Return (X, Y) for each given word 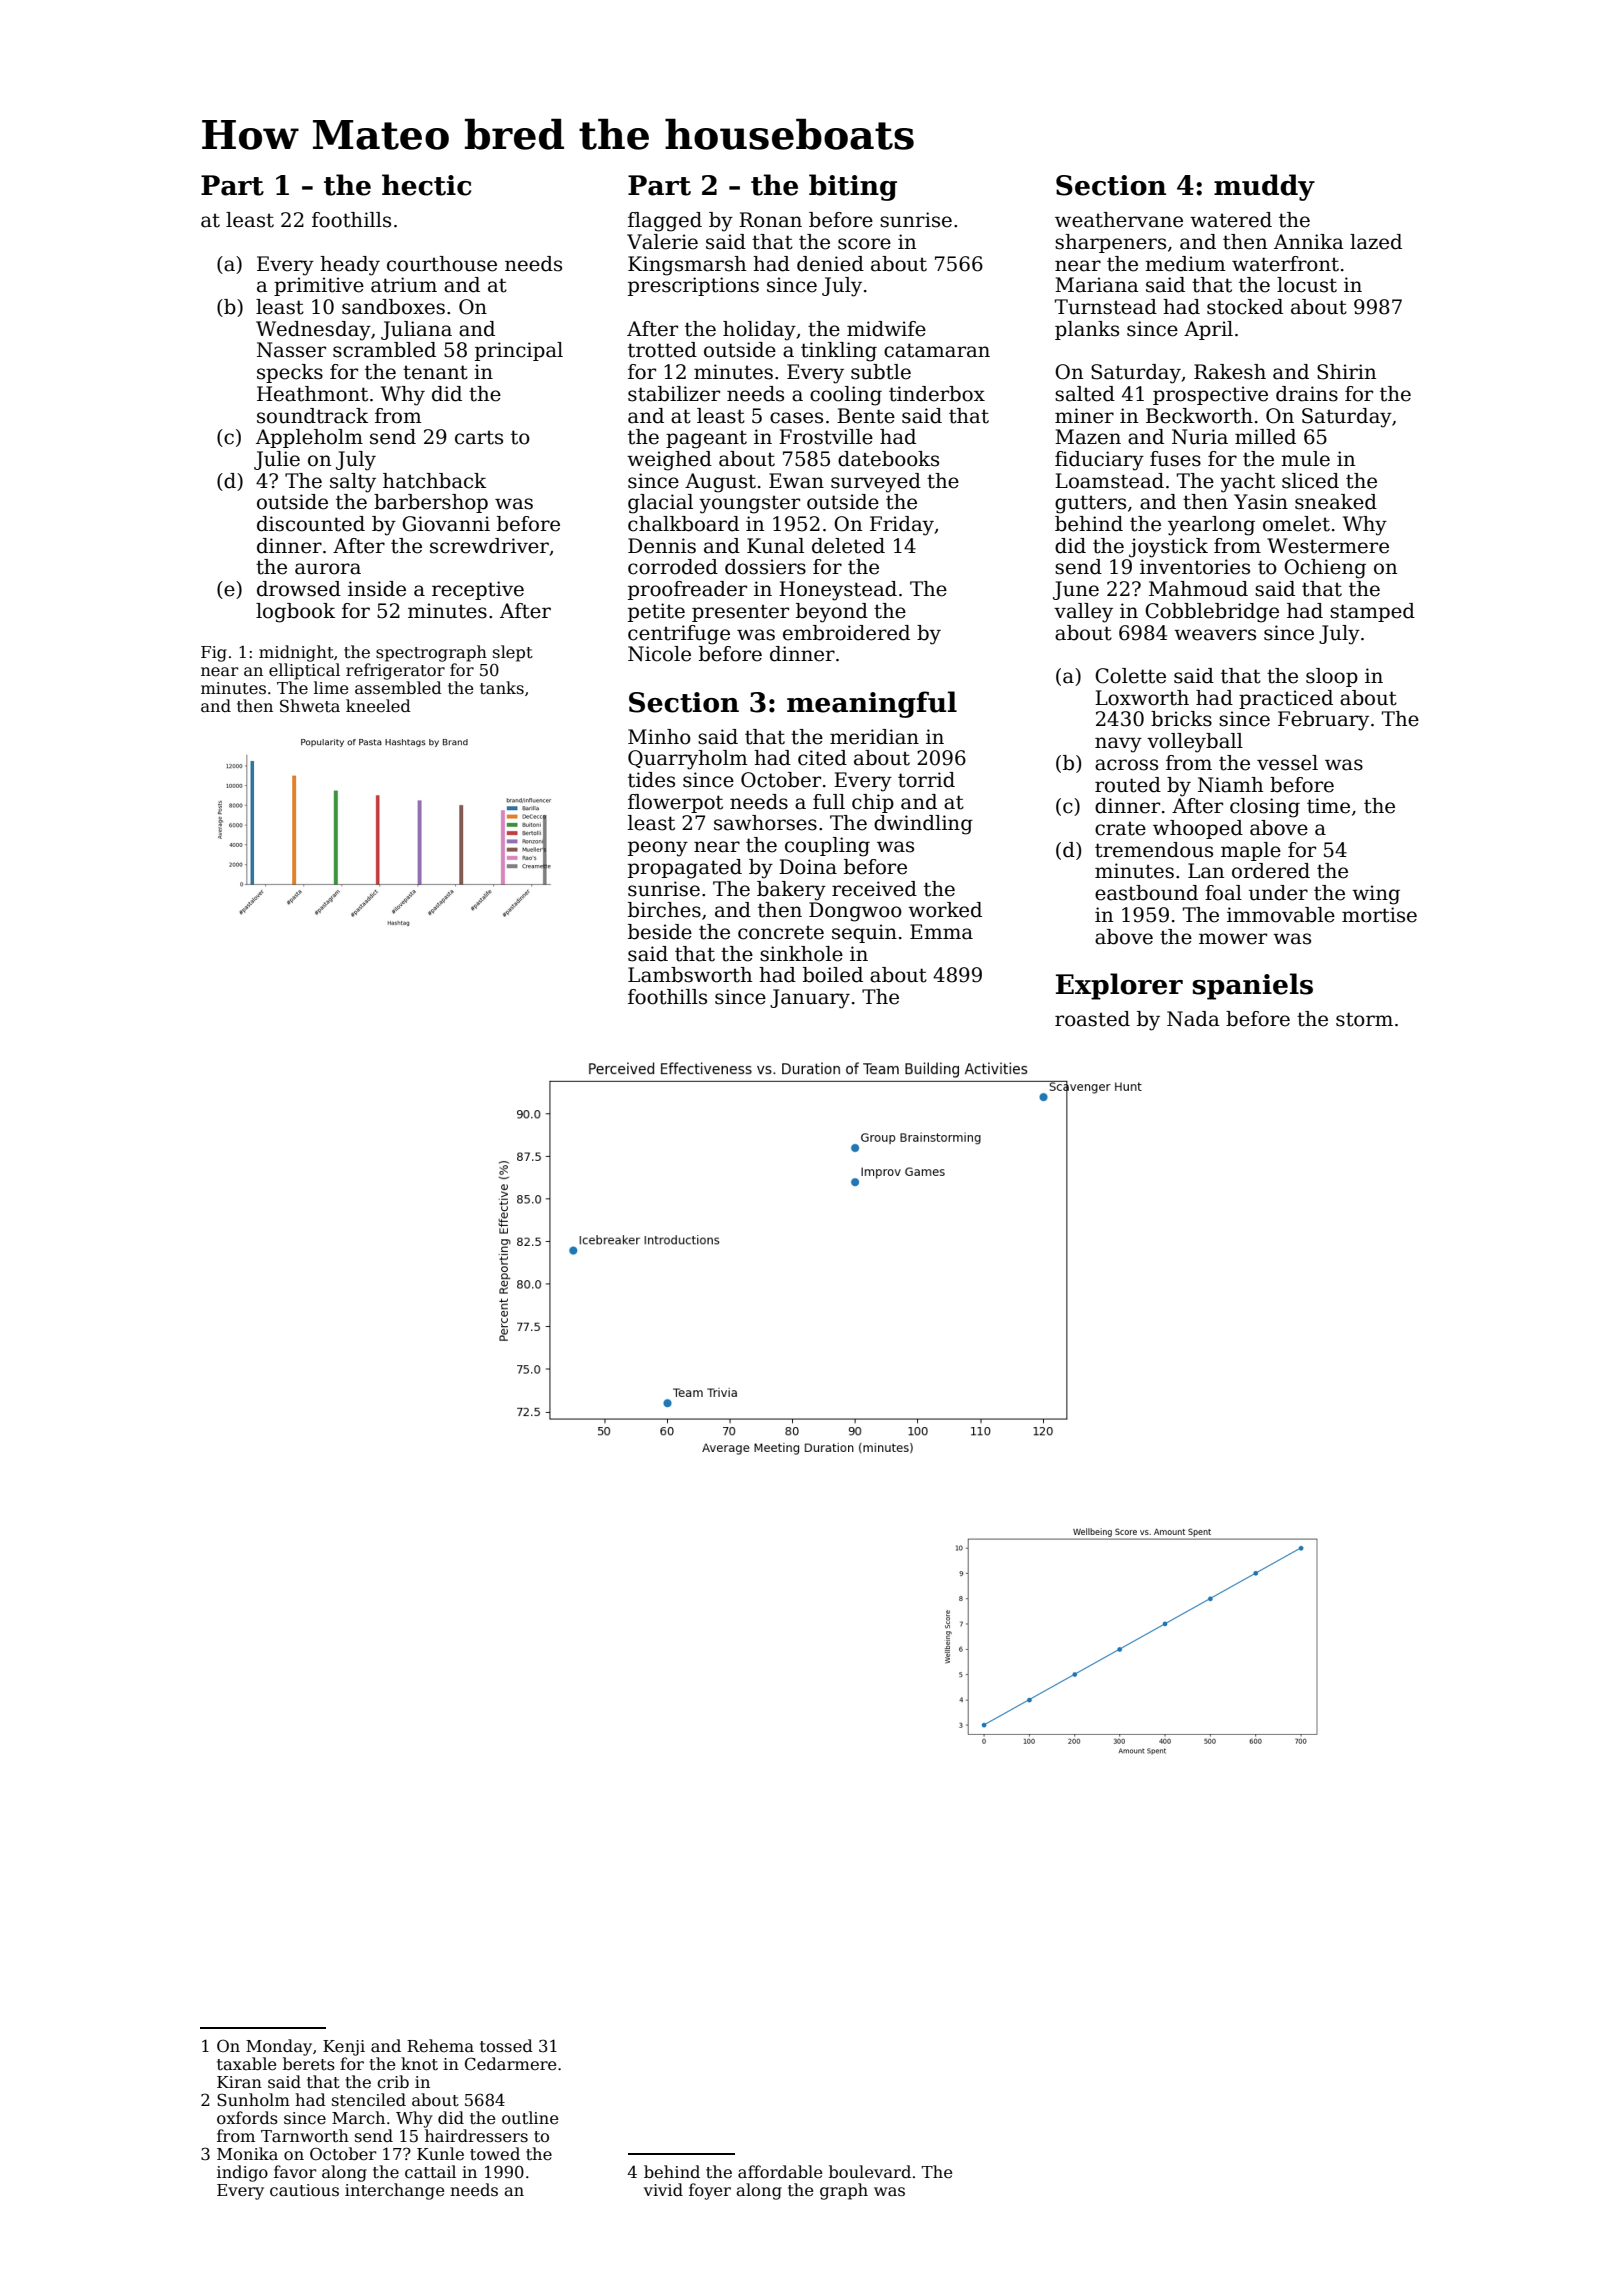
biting (853, 187)
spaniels (1252, 986)
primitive (319, 286)
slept (513, 653)
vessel (1287, 763)
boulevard (870, 2172)
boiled (833, 975)
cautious (304, 2190)
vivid (663, 2189)
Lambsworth (690, 975)
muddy (1264, 187)
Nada (1193, 1019)
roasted (1092, 1019)
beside (660, 932)
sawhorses (765, 823)
